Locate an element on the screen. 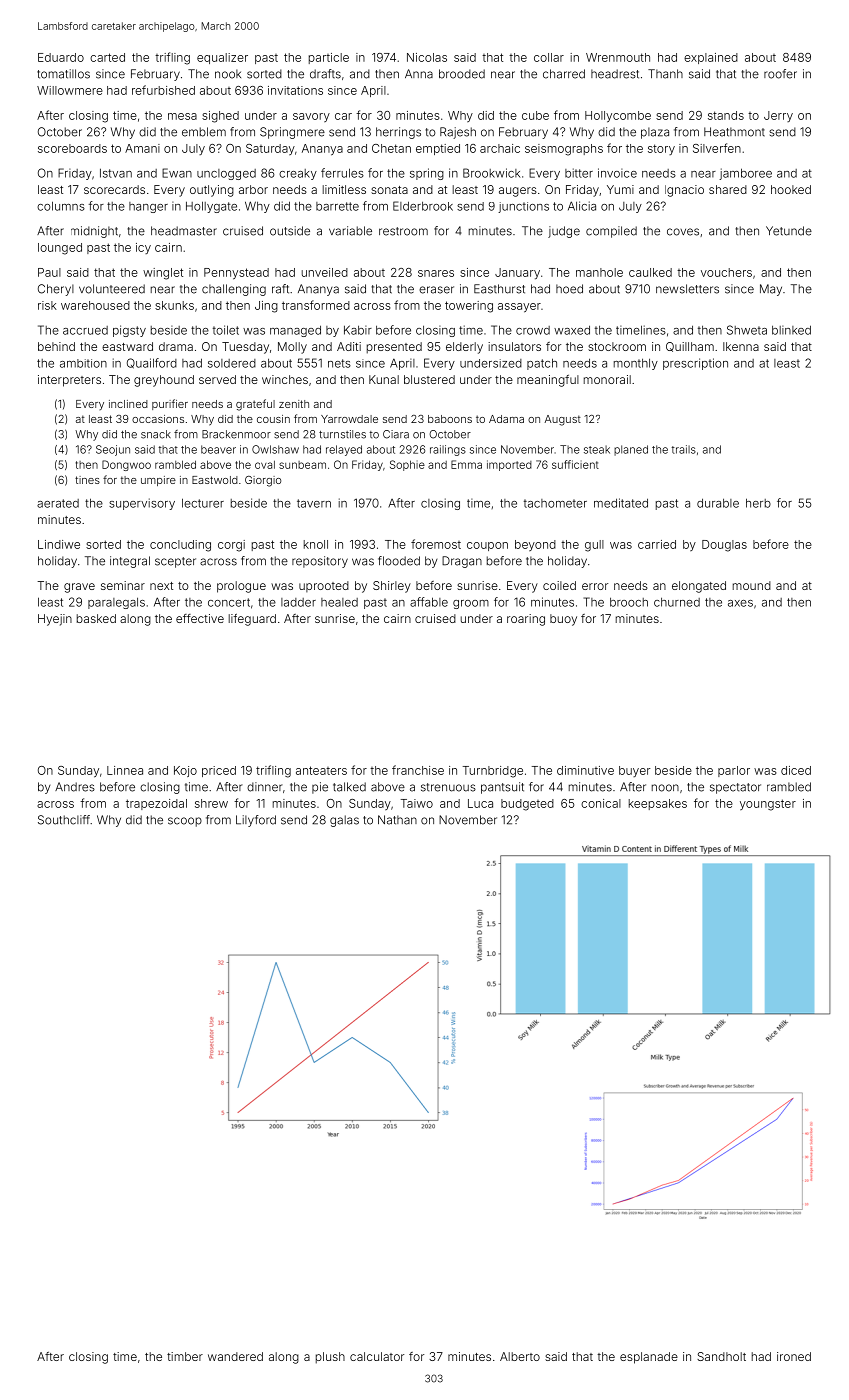  Eduardo is located at coordinates (61, 57).
